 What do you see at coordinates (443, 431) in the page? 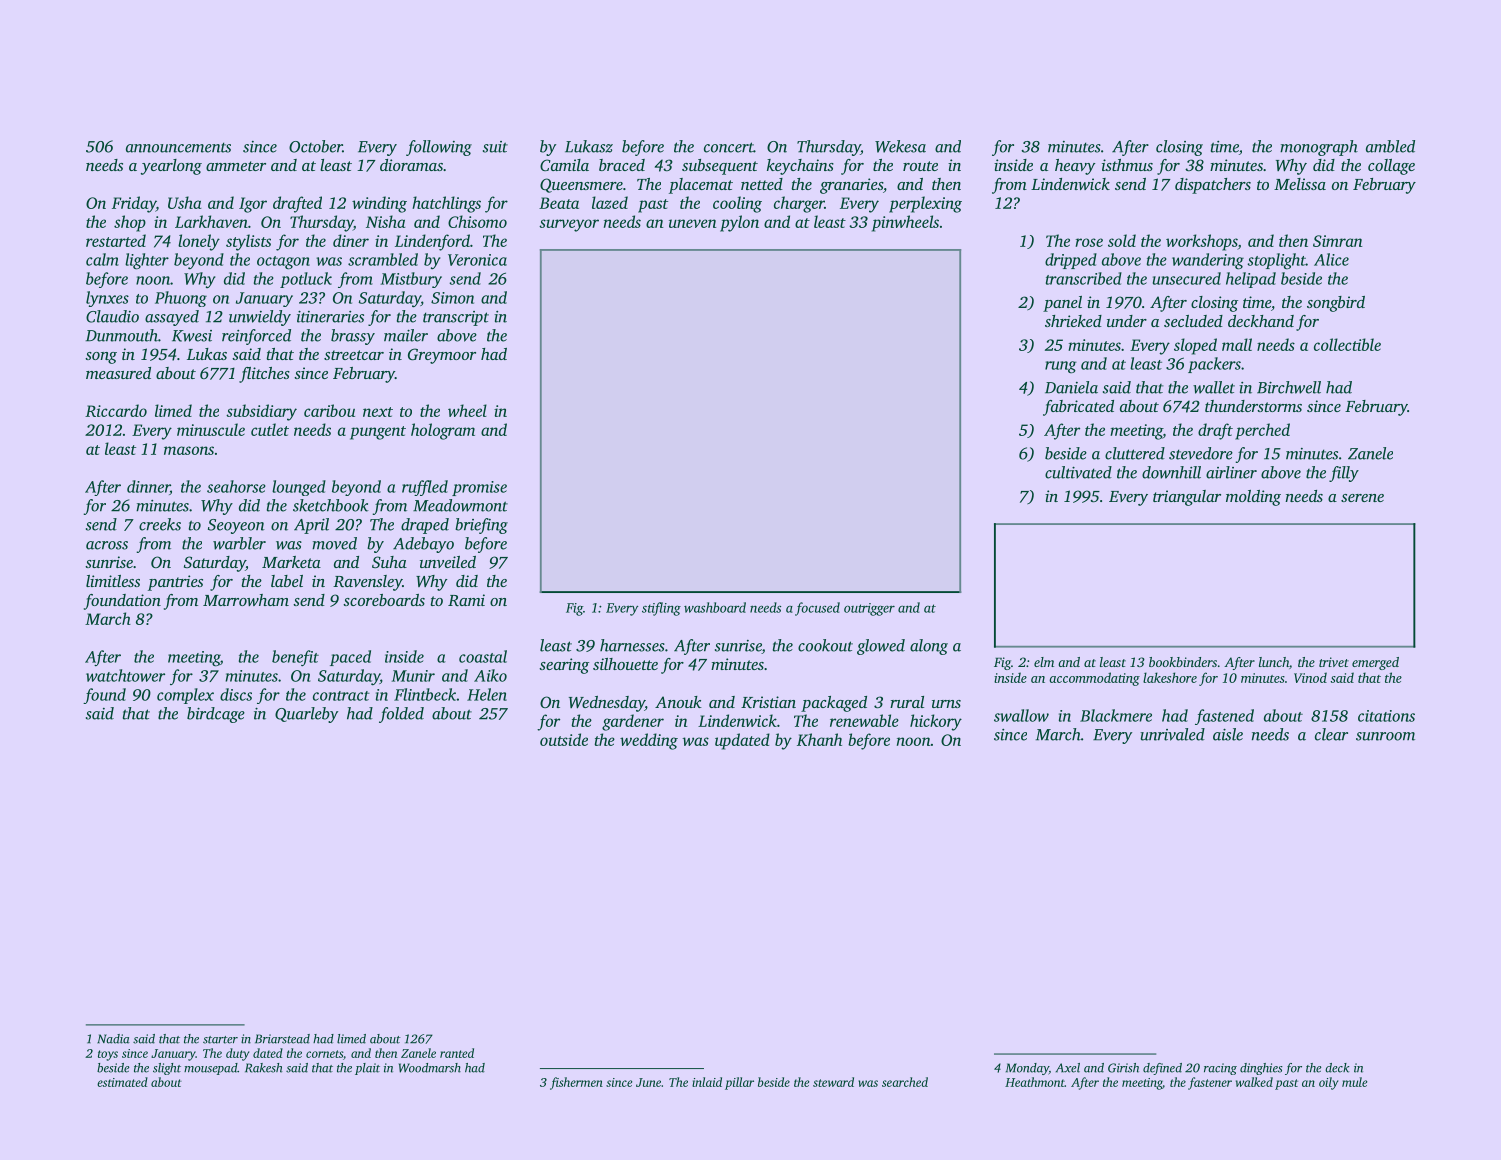
I see `hologram` at bounding box center [443, 431].
